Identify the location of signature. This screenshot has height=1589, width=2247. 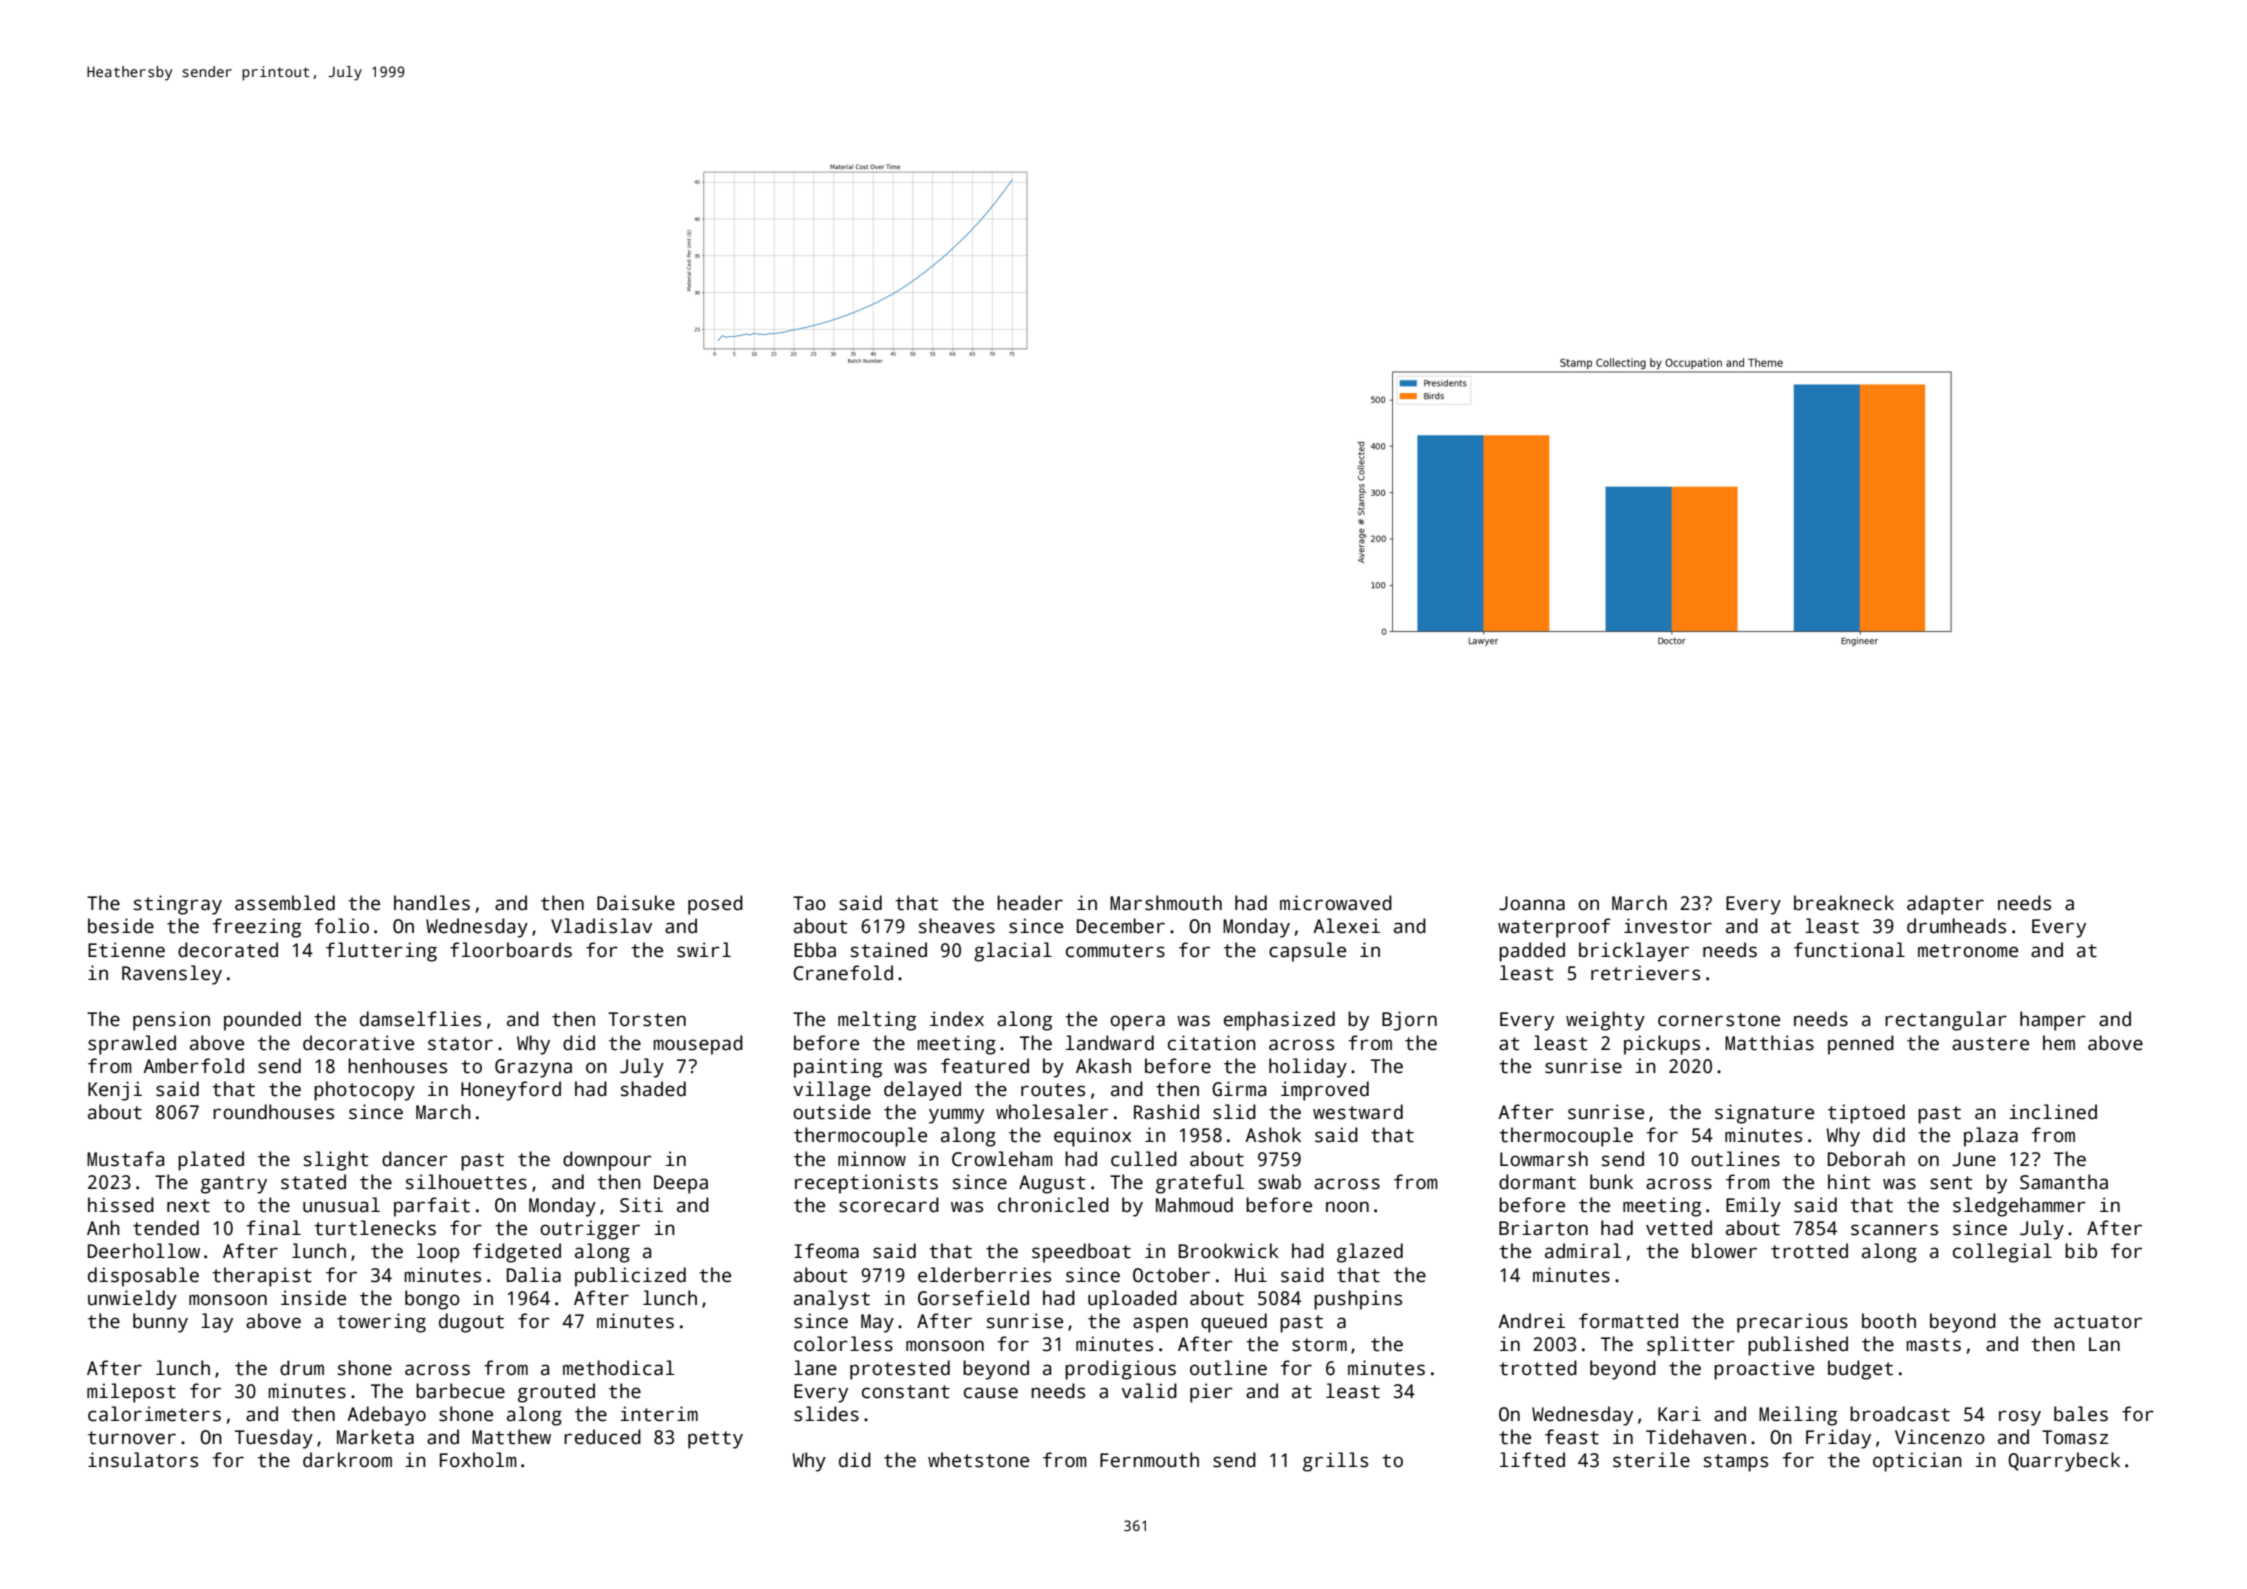
(1764, 1114).
